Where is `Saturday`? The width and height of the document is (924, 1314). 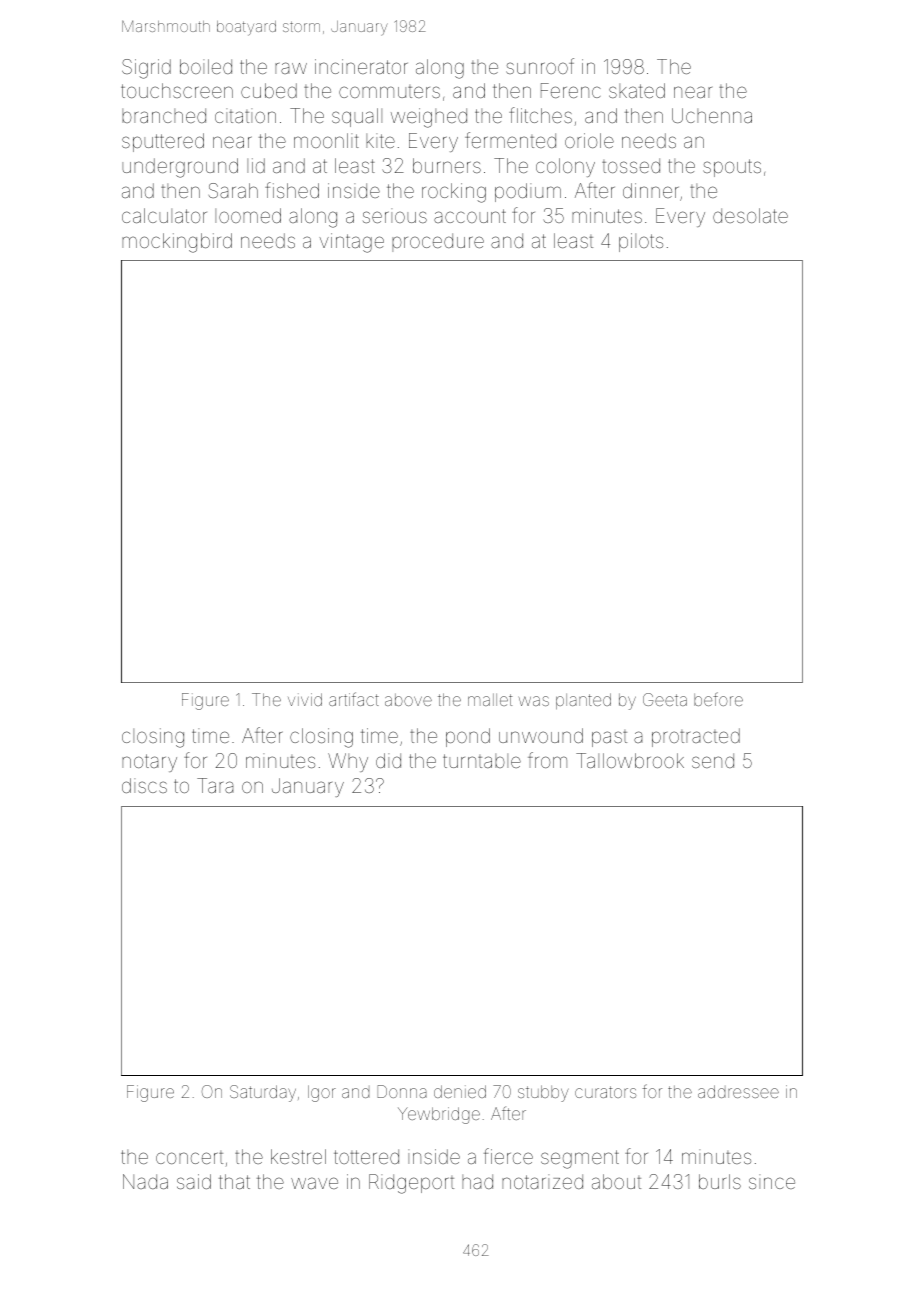 Saturday is located at coordinates (263, 1093).
